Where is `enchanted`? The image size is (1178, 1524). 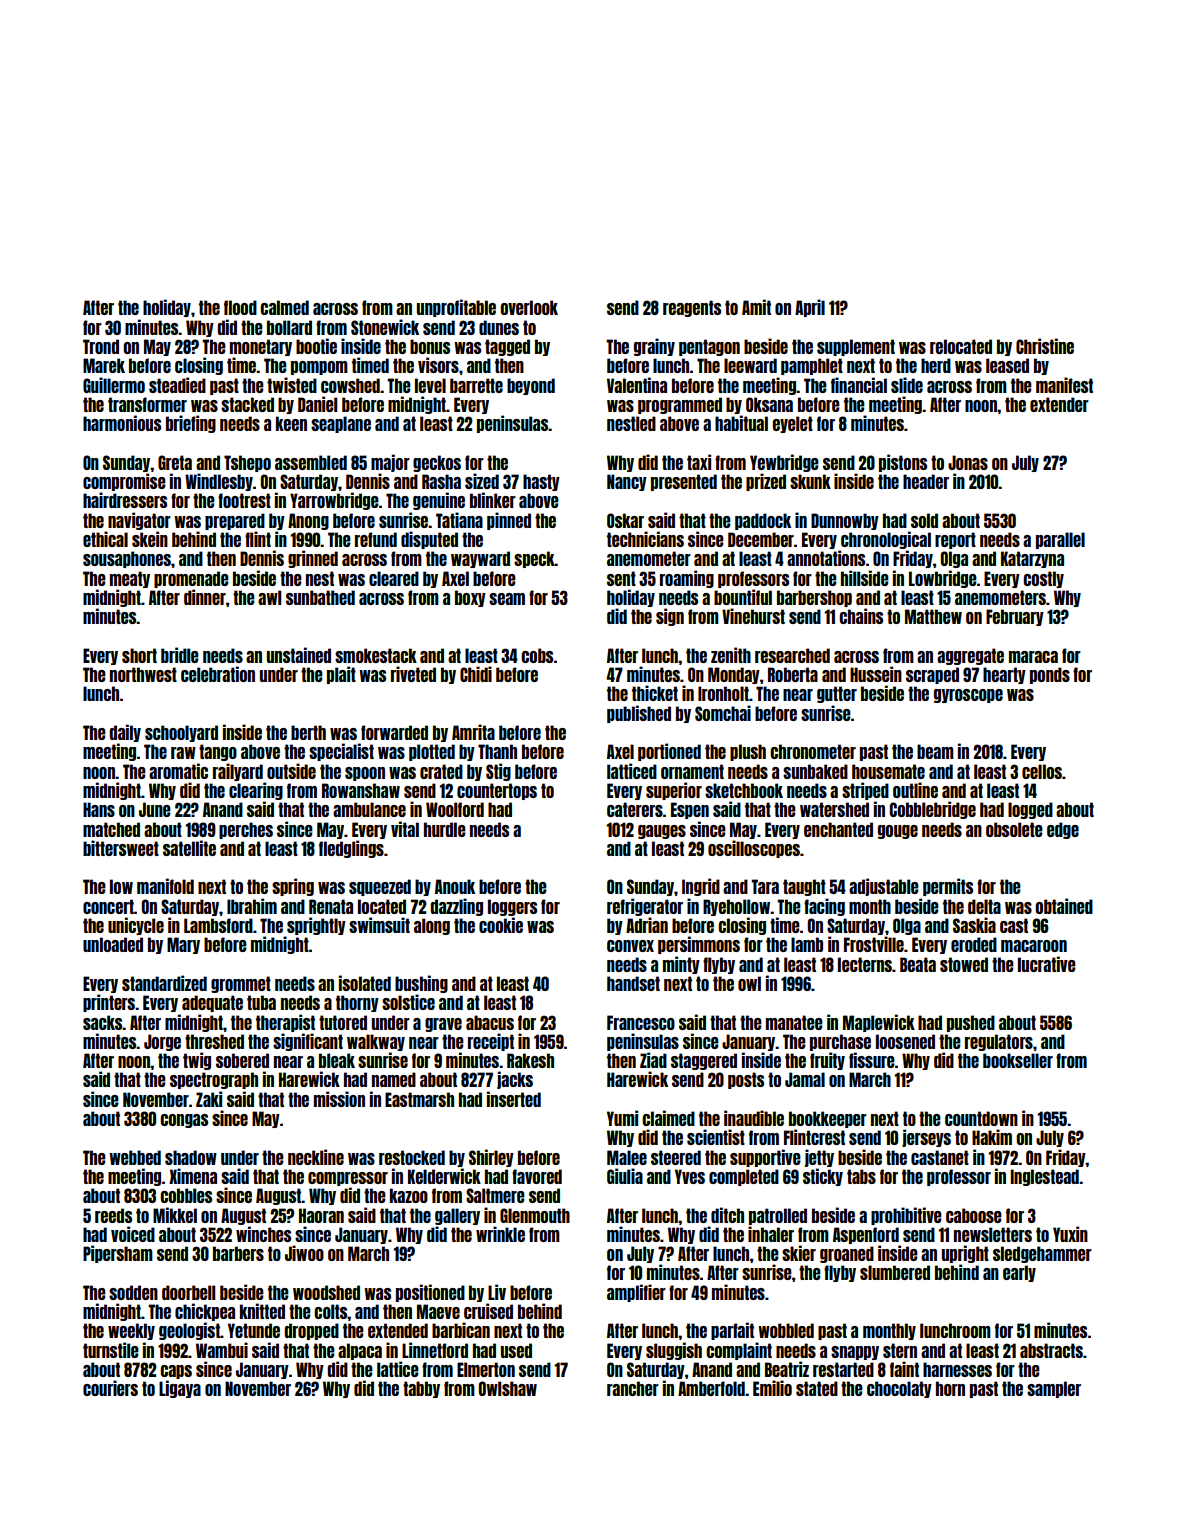 enchanted is located at coordinates (838, 829).
